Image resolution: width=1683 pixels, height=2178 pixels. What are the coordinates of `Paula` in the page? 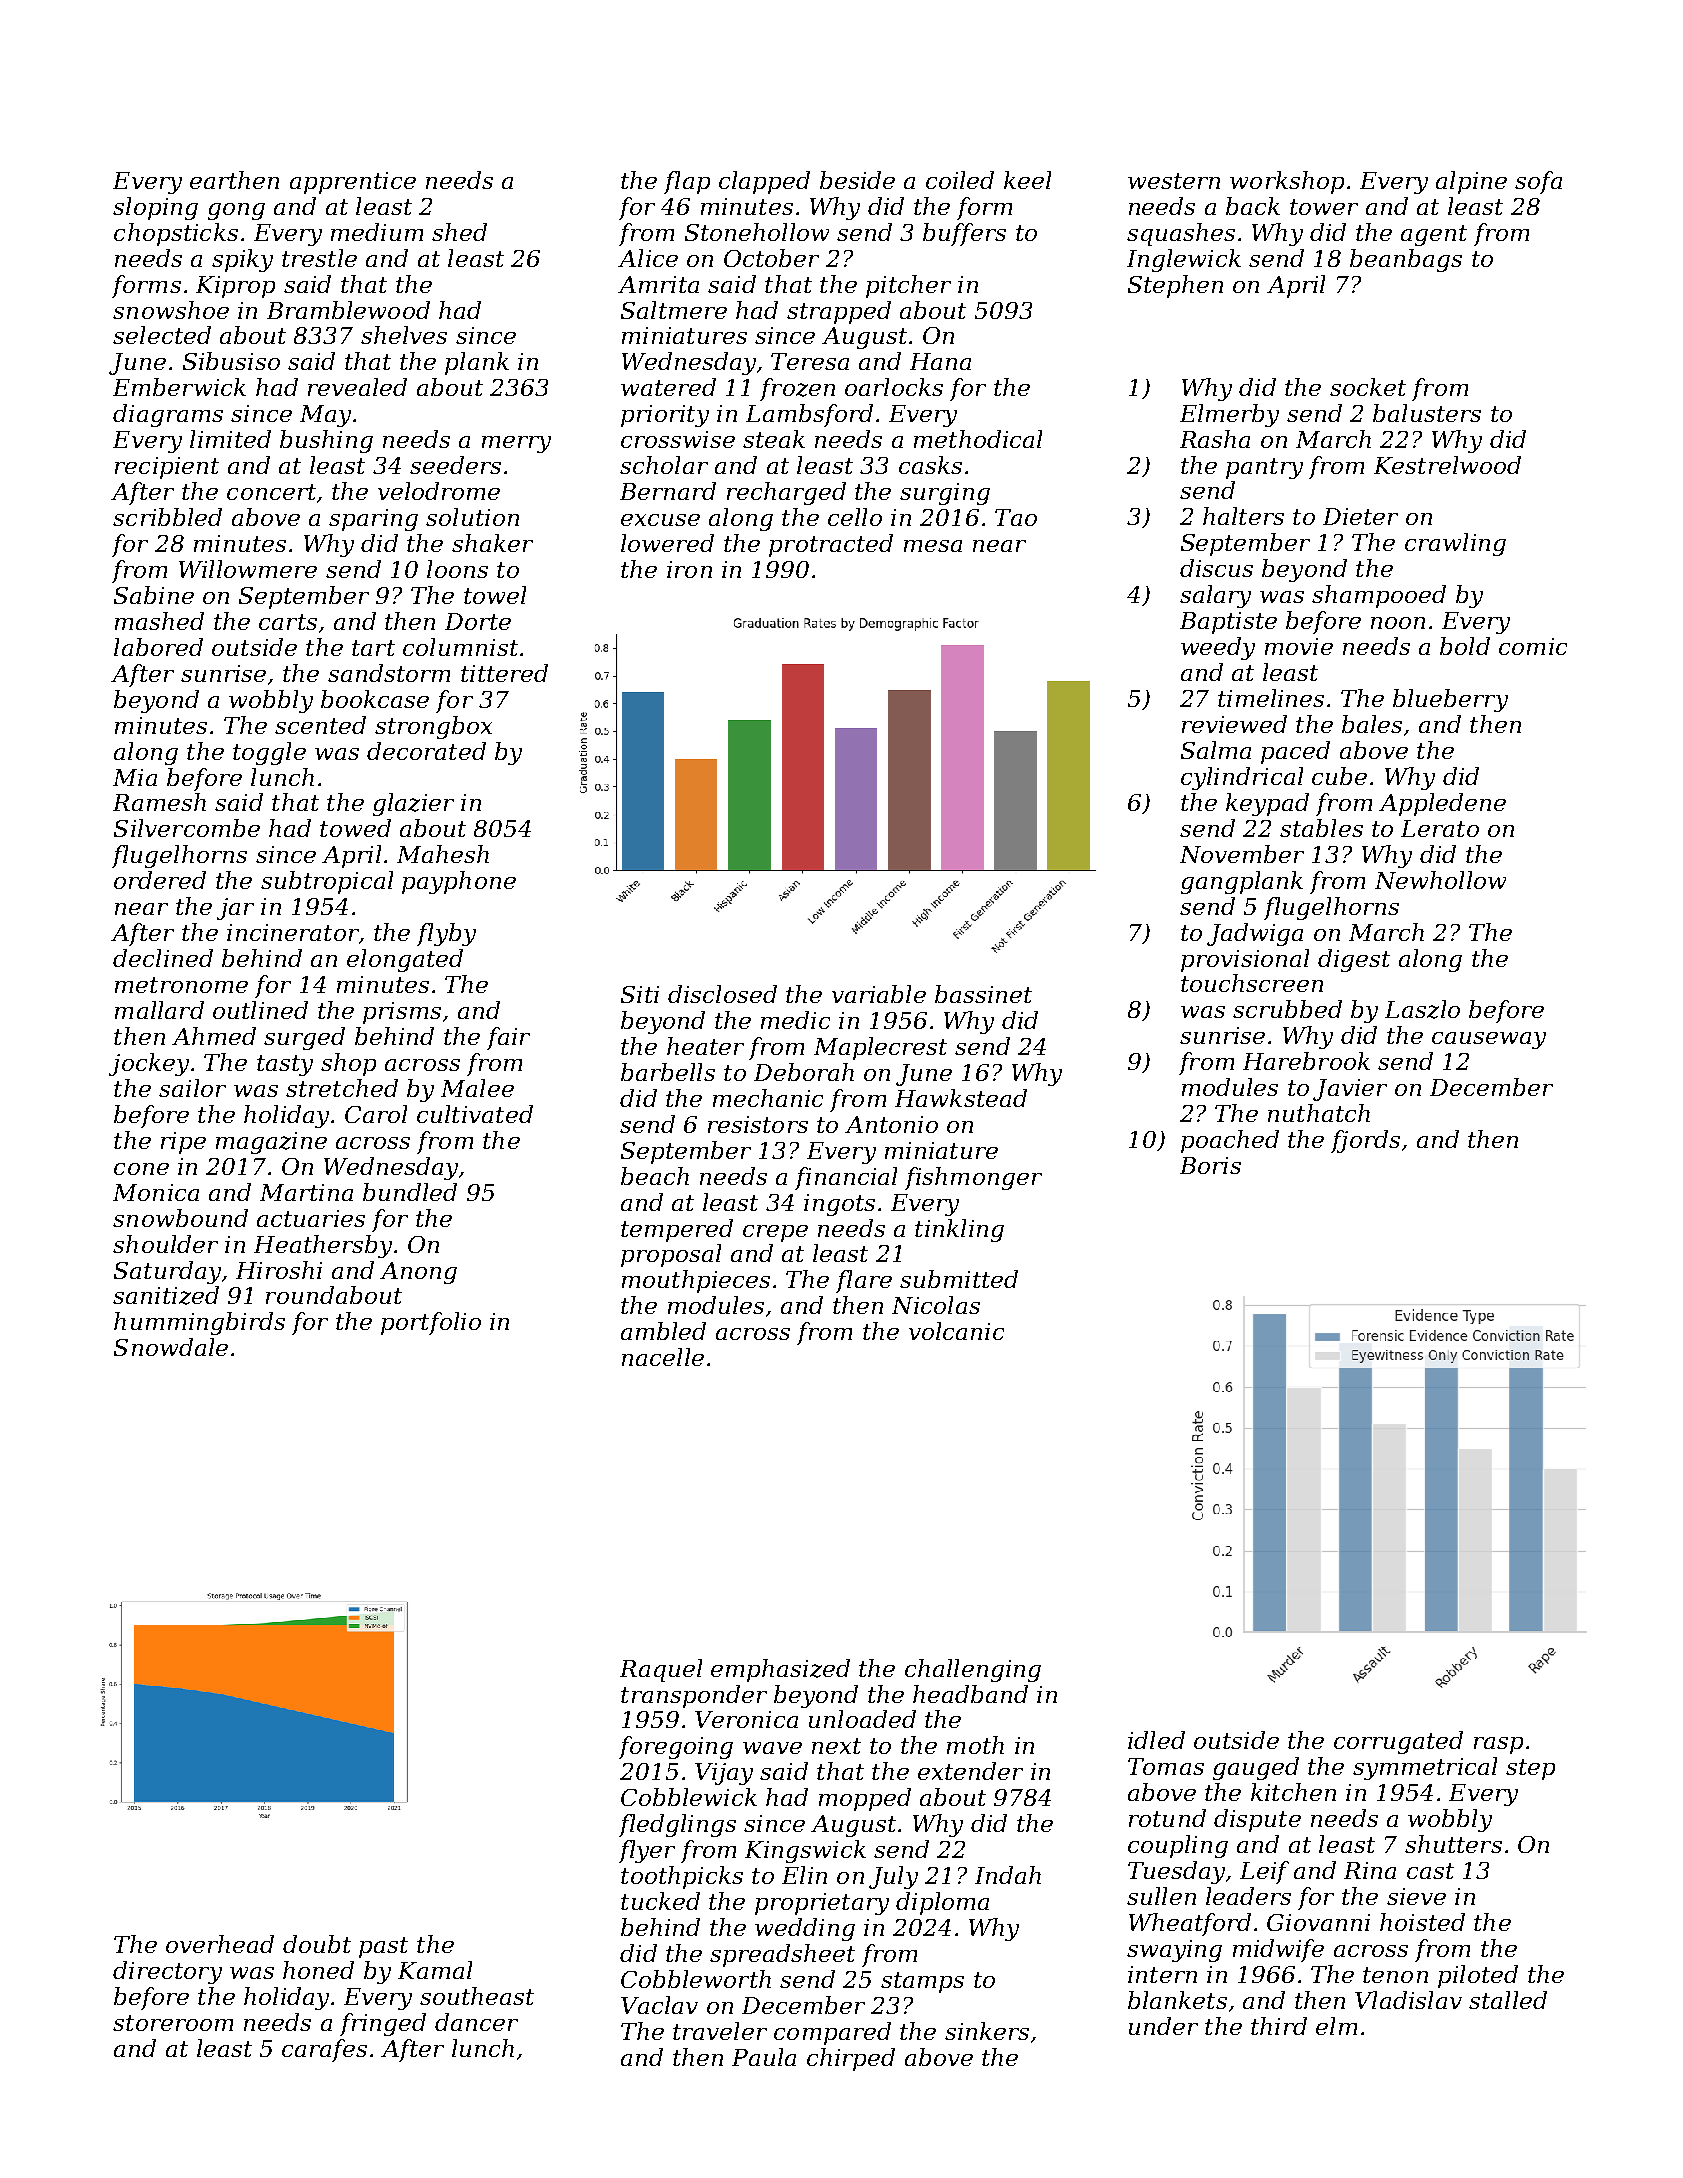 It's located at (764, 2057).
